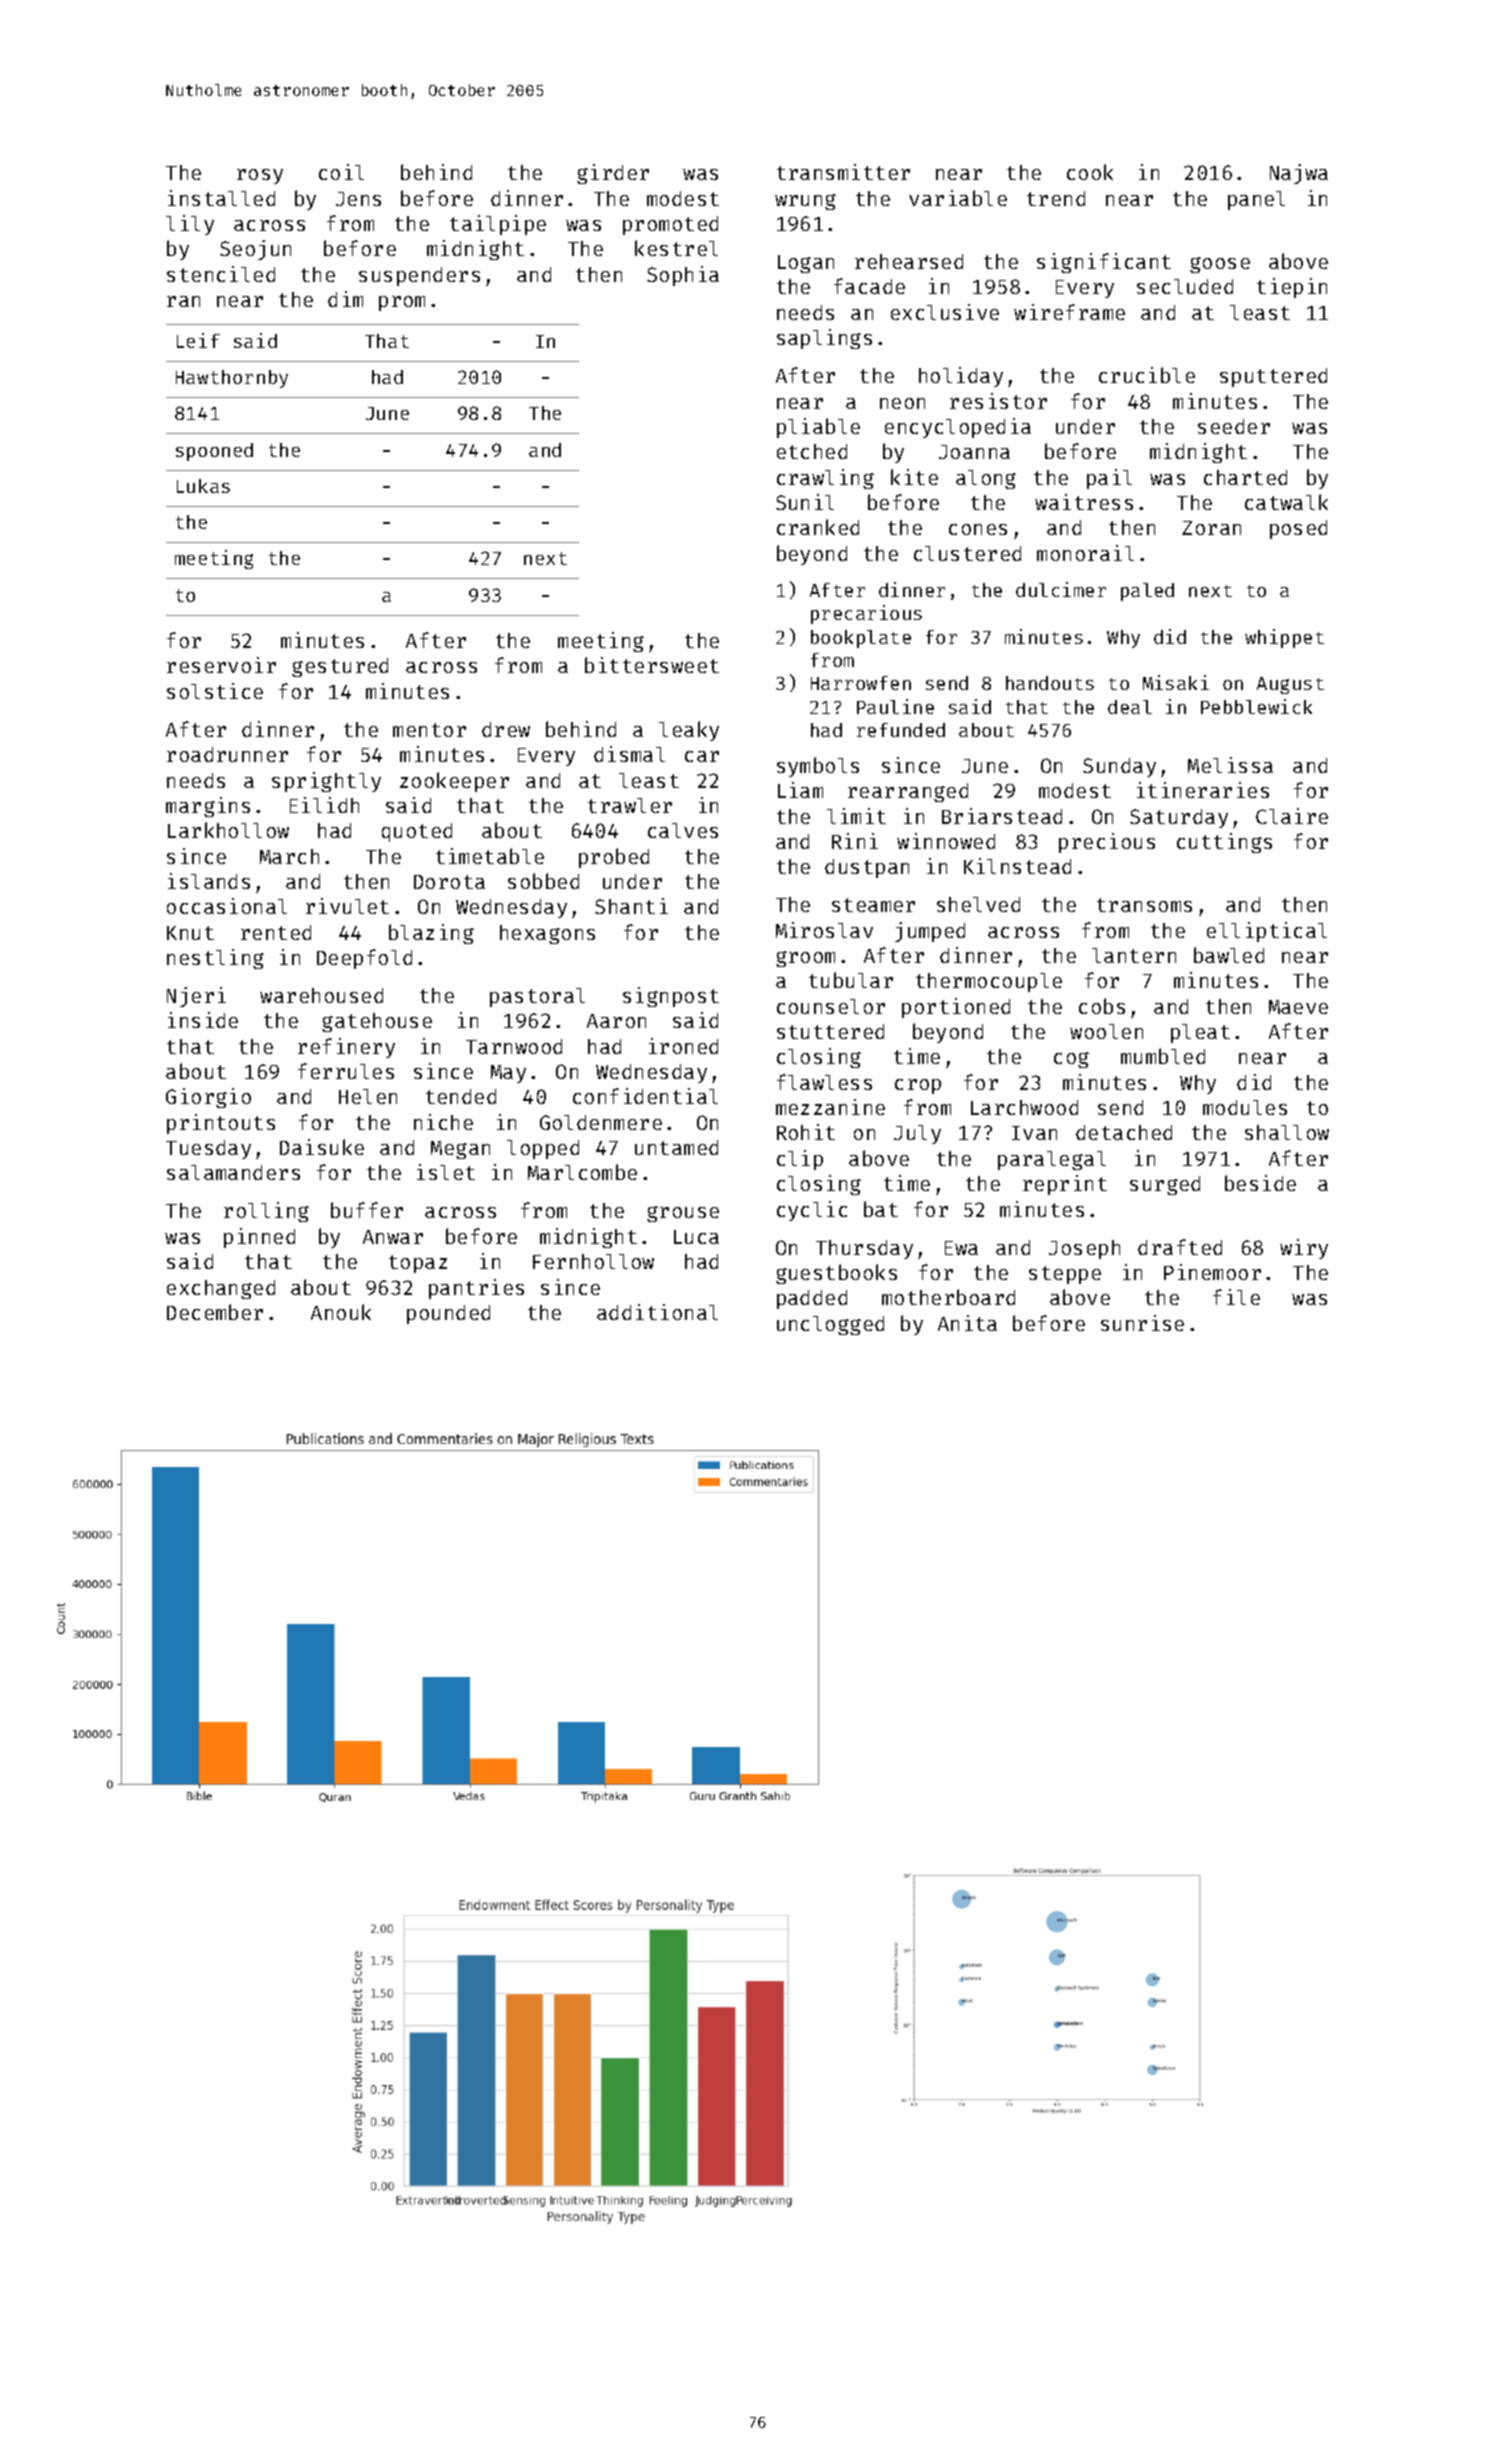 The image size is (1496, 2464). Describe the element at coordinates (340, 667) in the image. I see `gestured` at that location.
